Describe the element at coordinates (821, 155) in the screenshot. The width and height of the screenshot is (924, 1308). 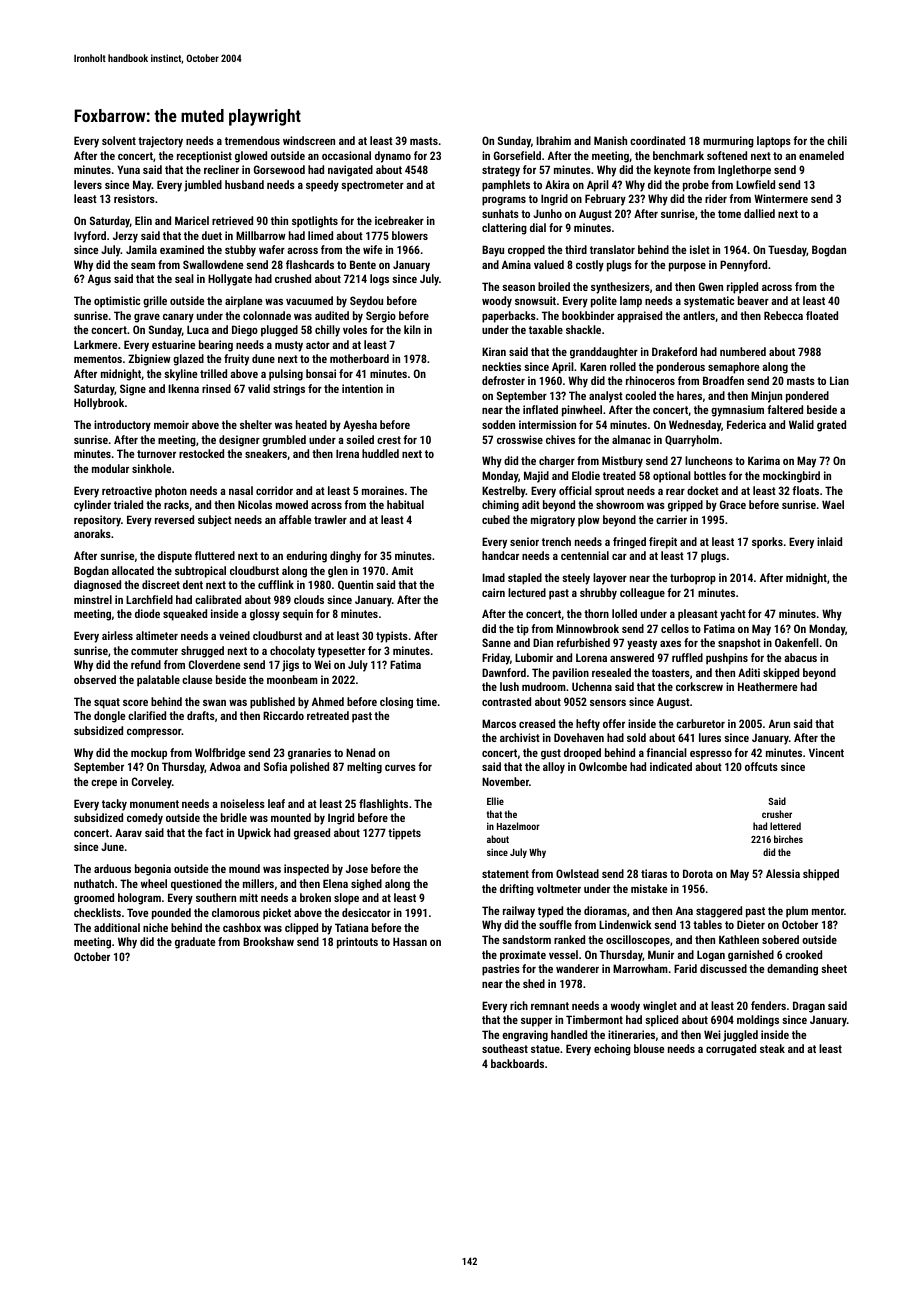
I see `enameled` at that location.
